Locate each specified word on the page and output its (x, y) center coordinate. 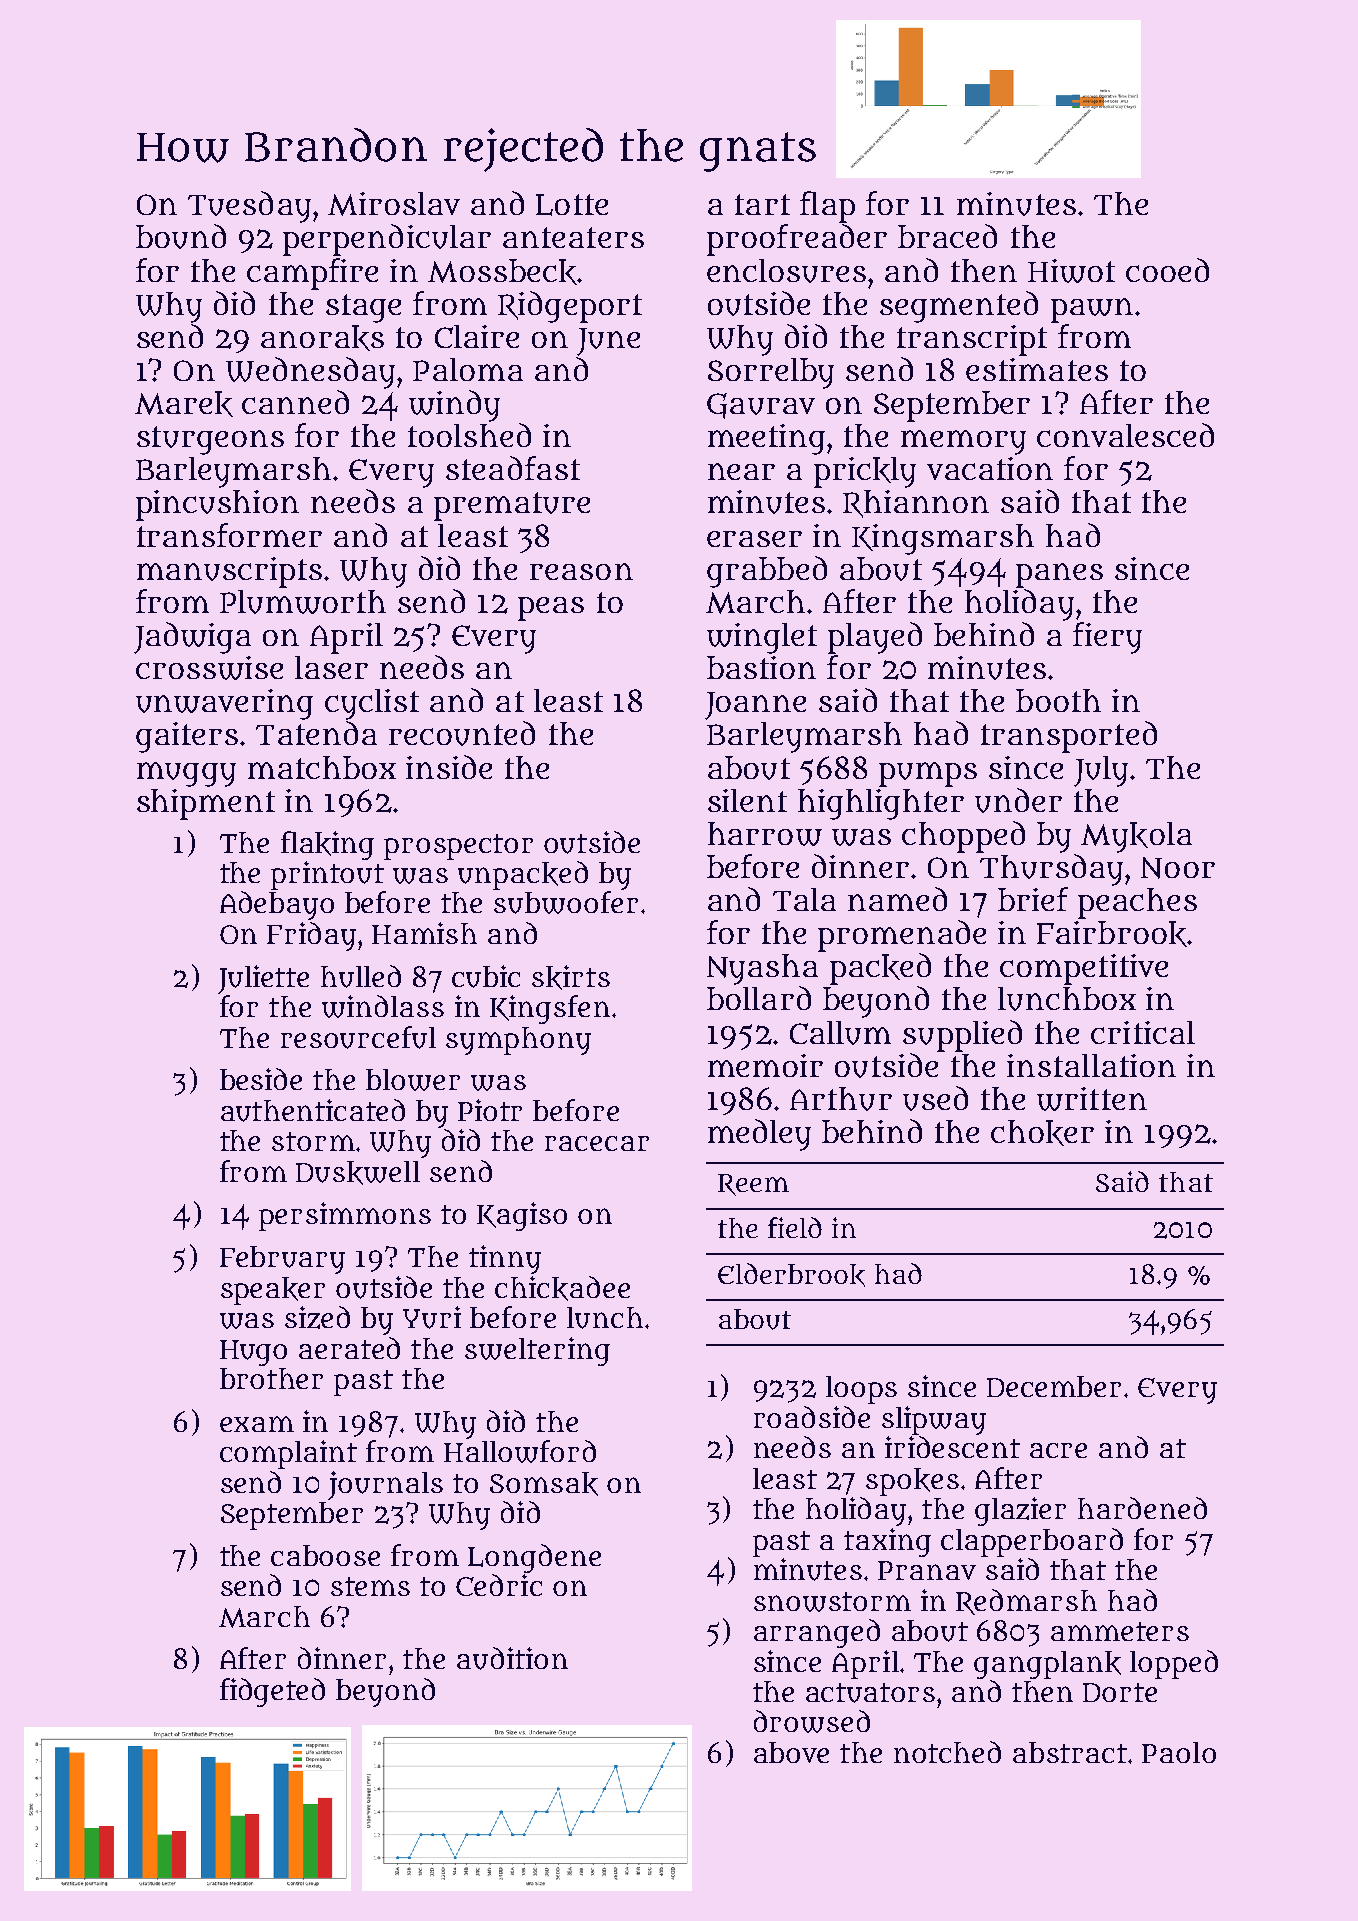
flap (827, 207)
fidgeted (272, 1692)
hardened (1142, 1508)
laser (331, 667)
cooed (1167, 270)
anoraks (322, 338)
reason (581, 571)
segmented (959, 307)
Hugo (253, 1353)
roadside (812, 1417)
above (791, 1752)
